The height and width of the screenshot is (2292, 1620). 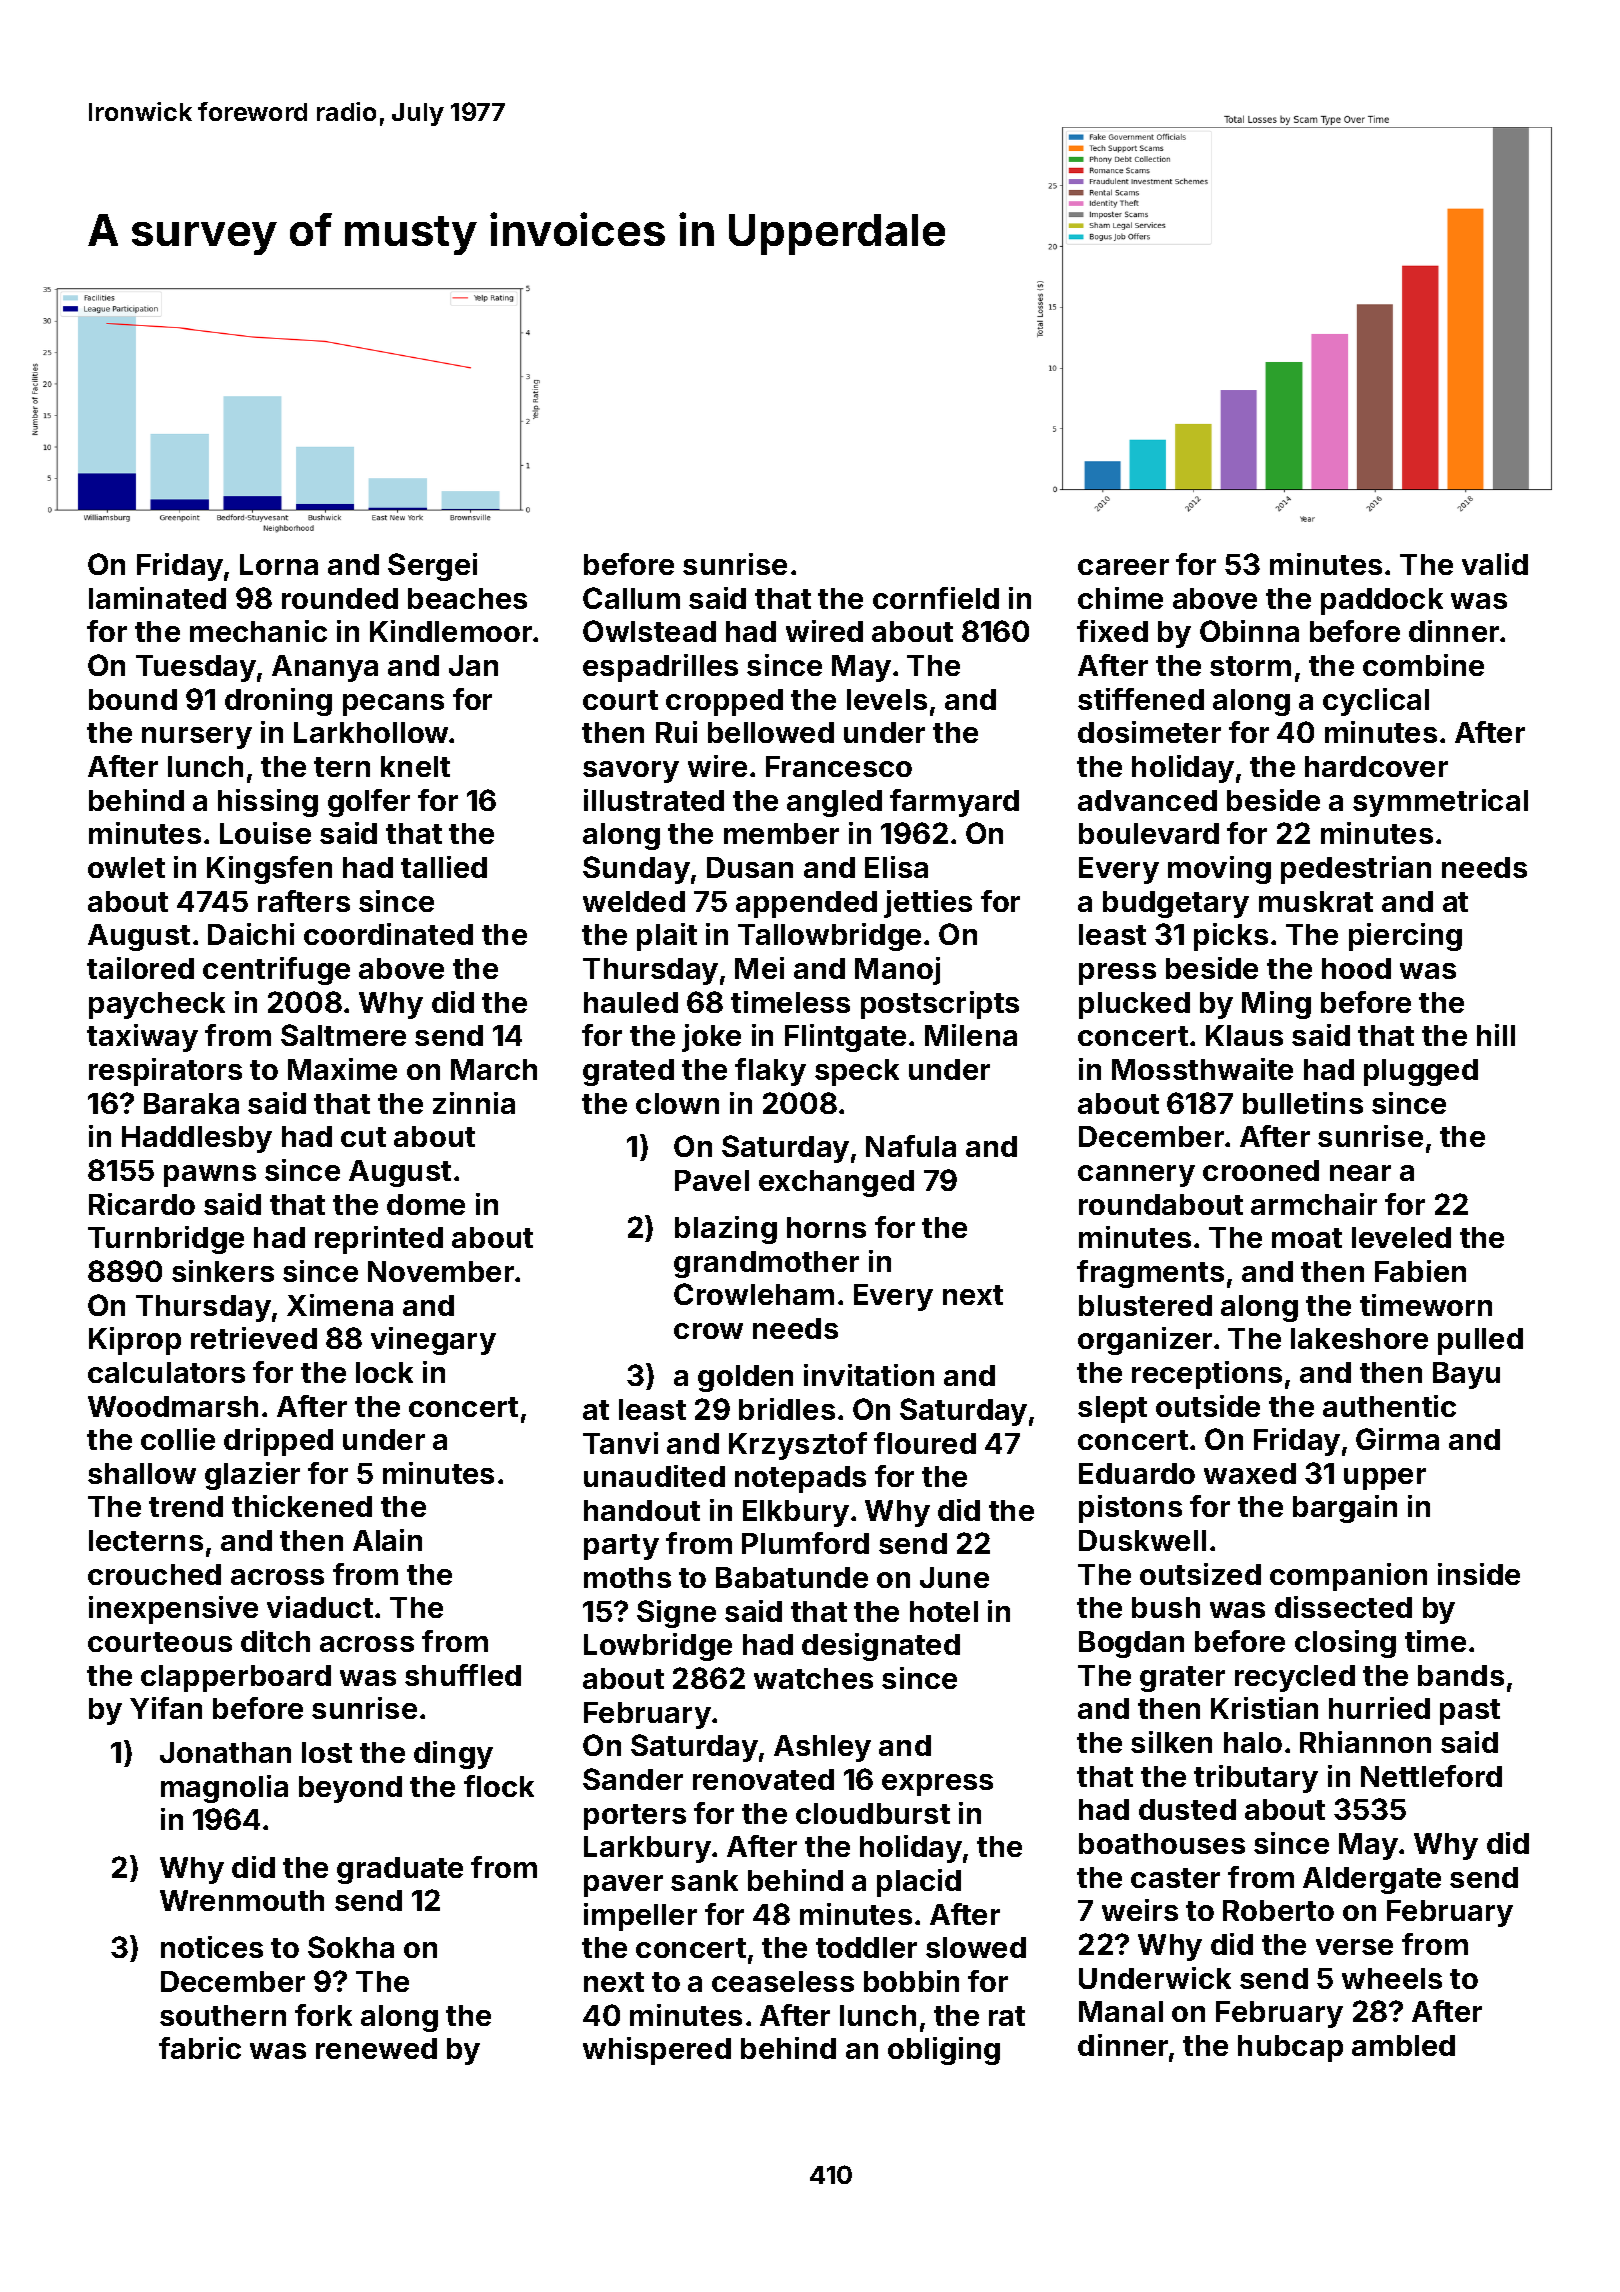 I want to click on collie, so click(x=178, y=1439).
